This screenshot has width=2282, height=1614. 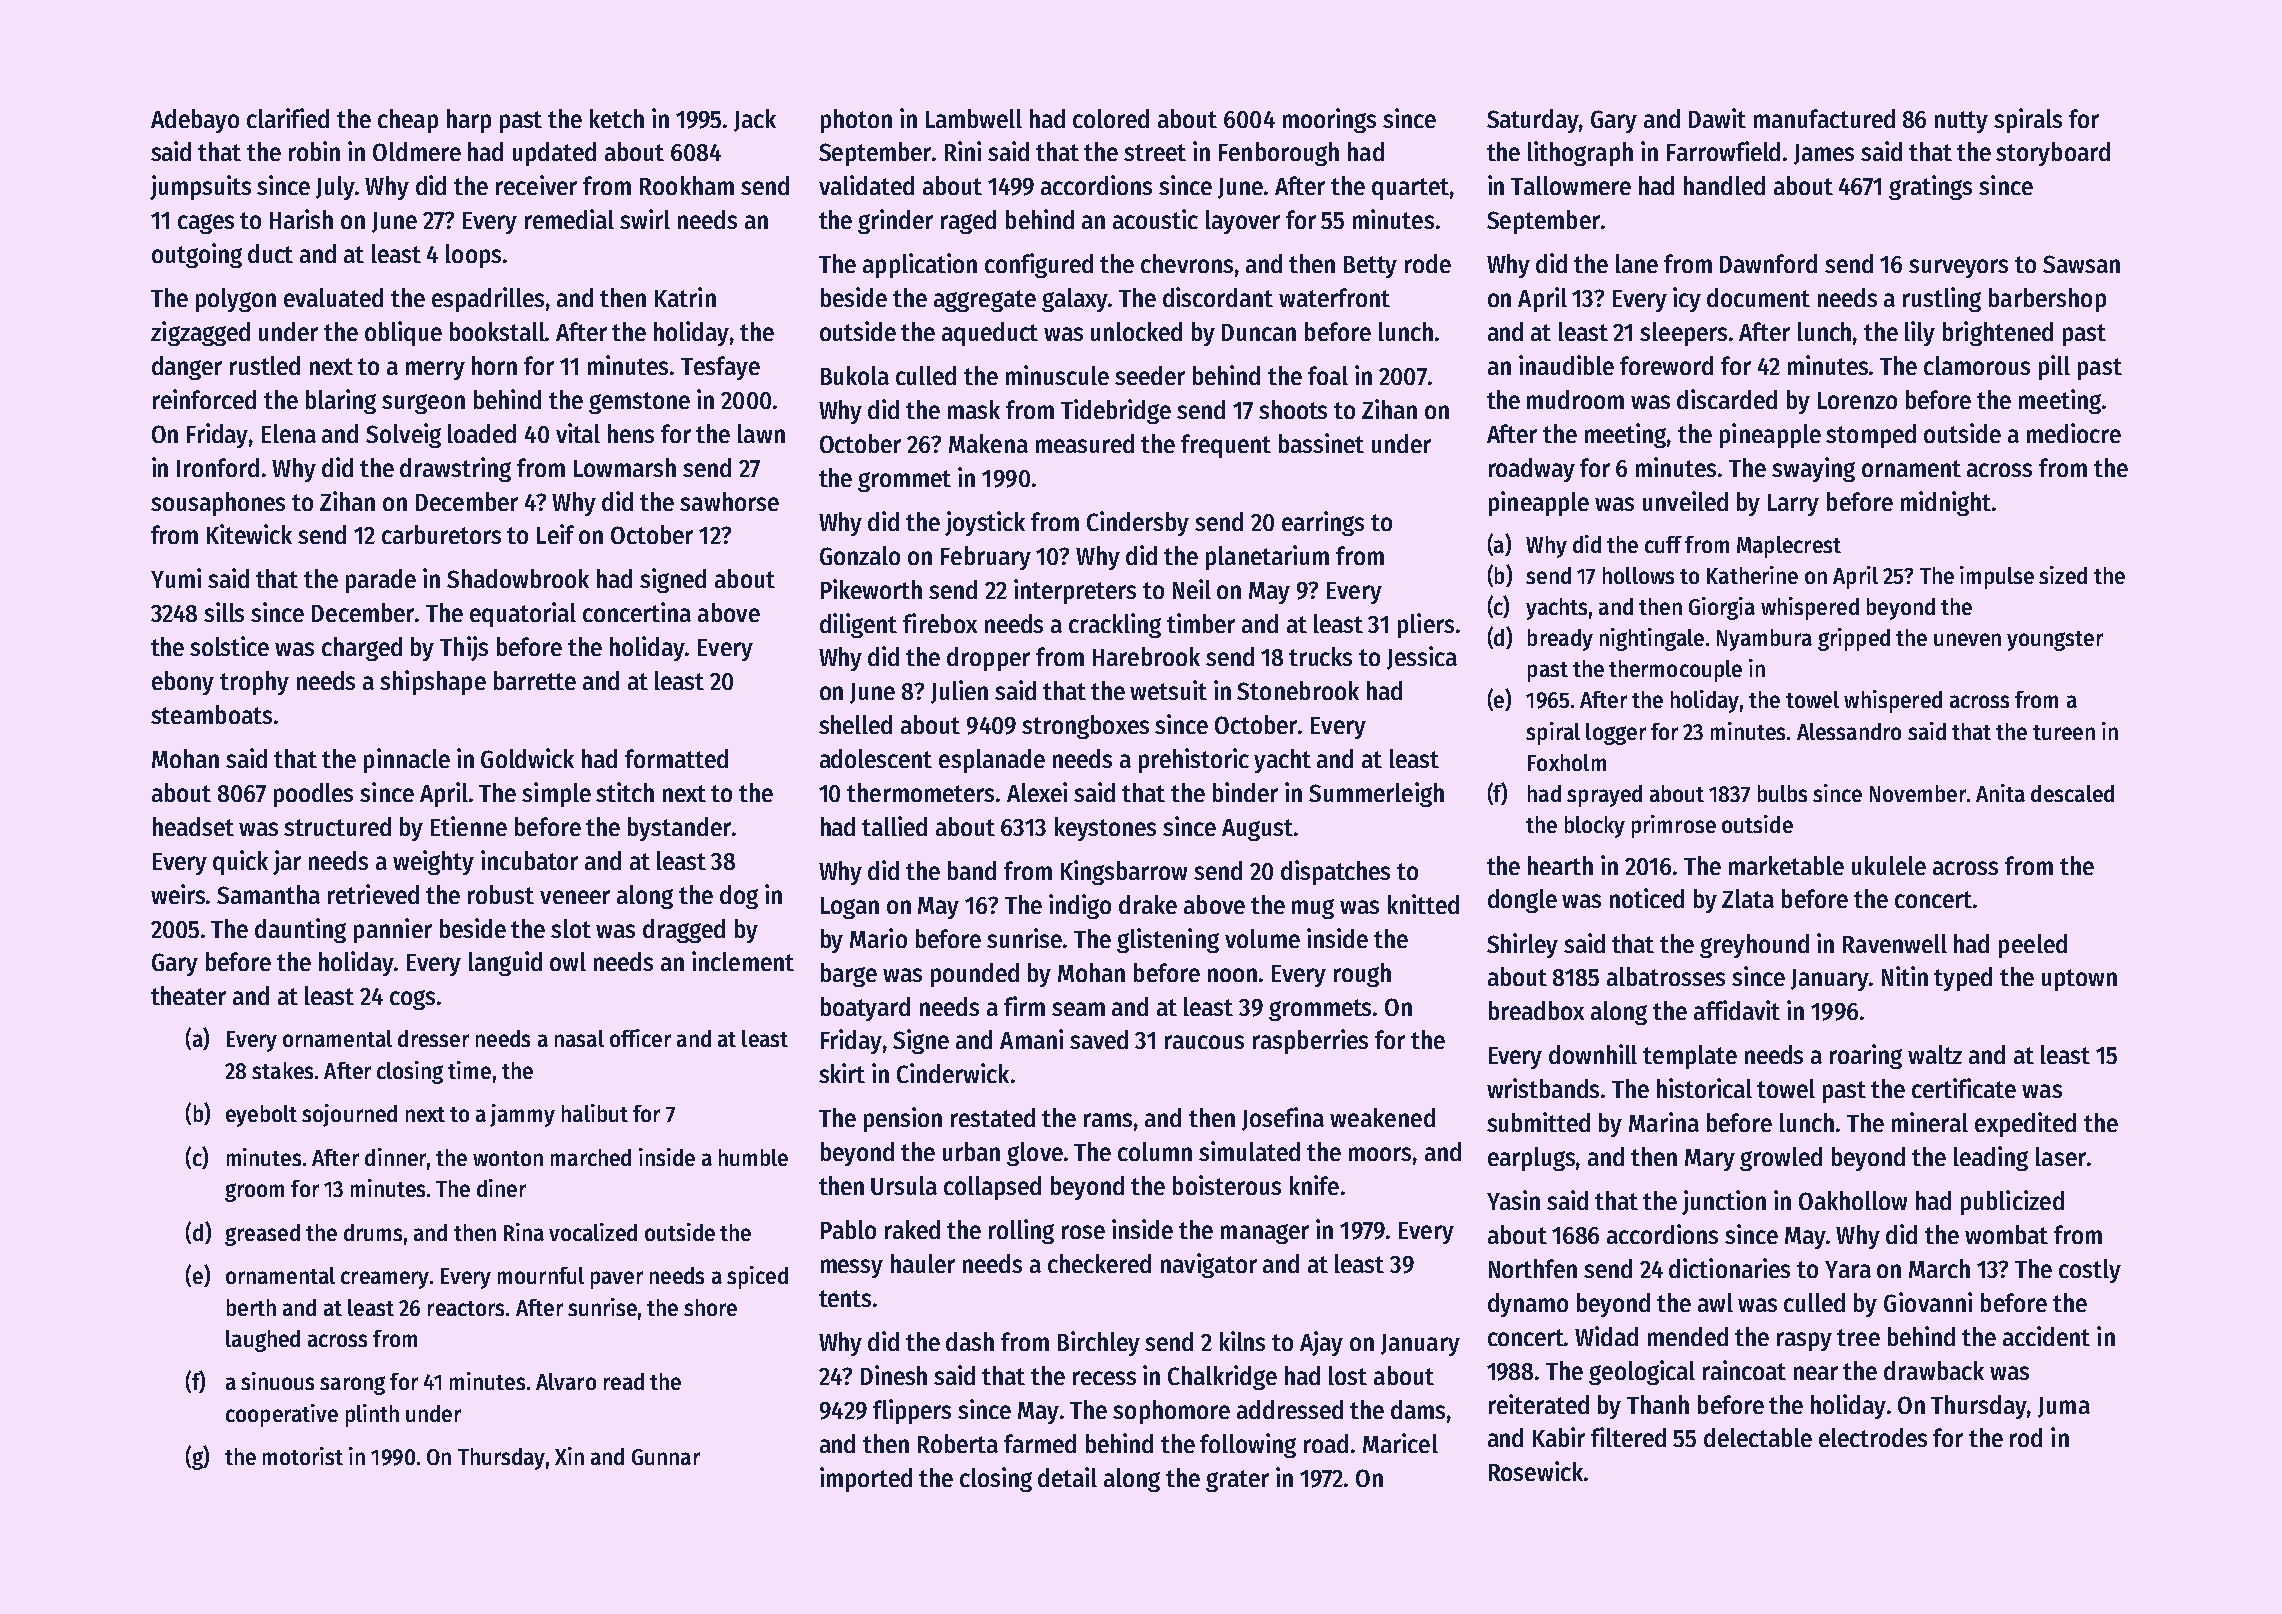 I want to click on photon, so click(x=856, y=121).
